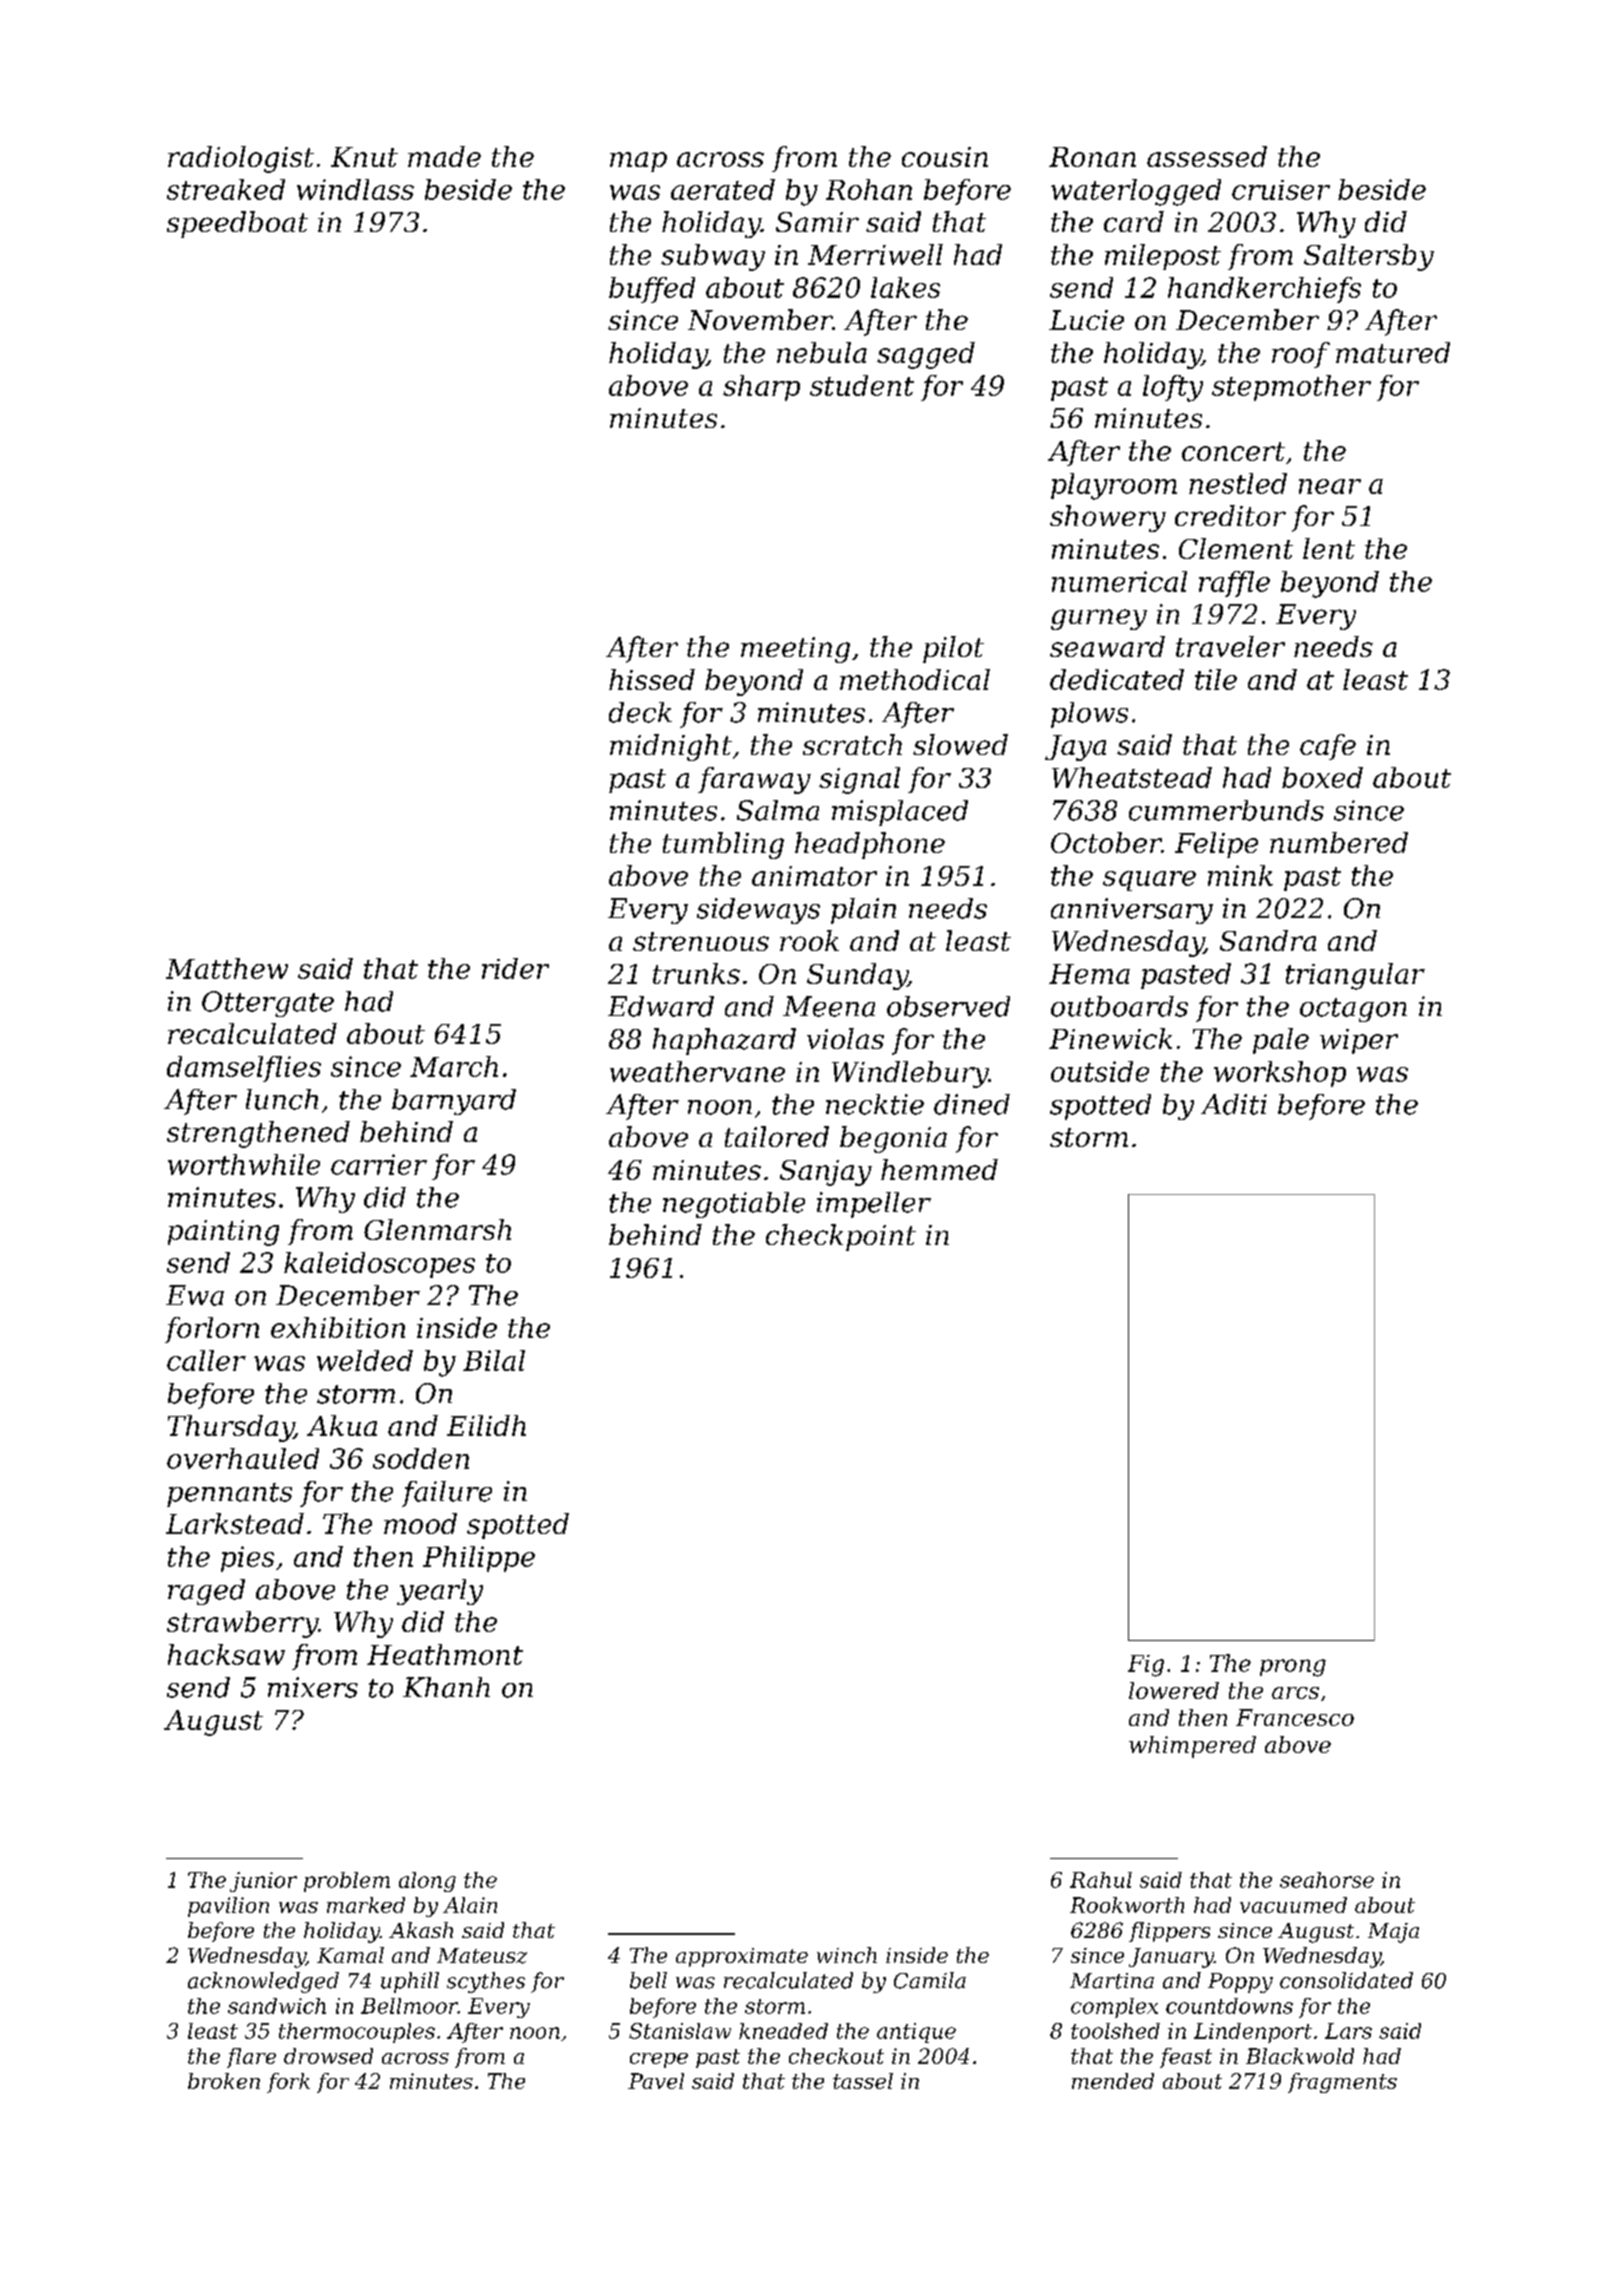 Image resolution: width=1620 pixels, height=2292 pixels. I want to click on thermocouples, so click(357, 2033).
